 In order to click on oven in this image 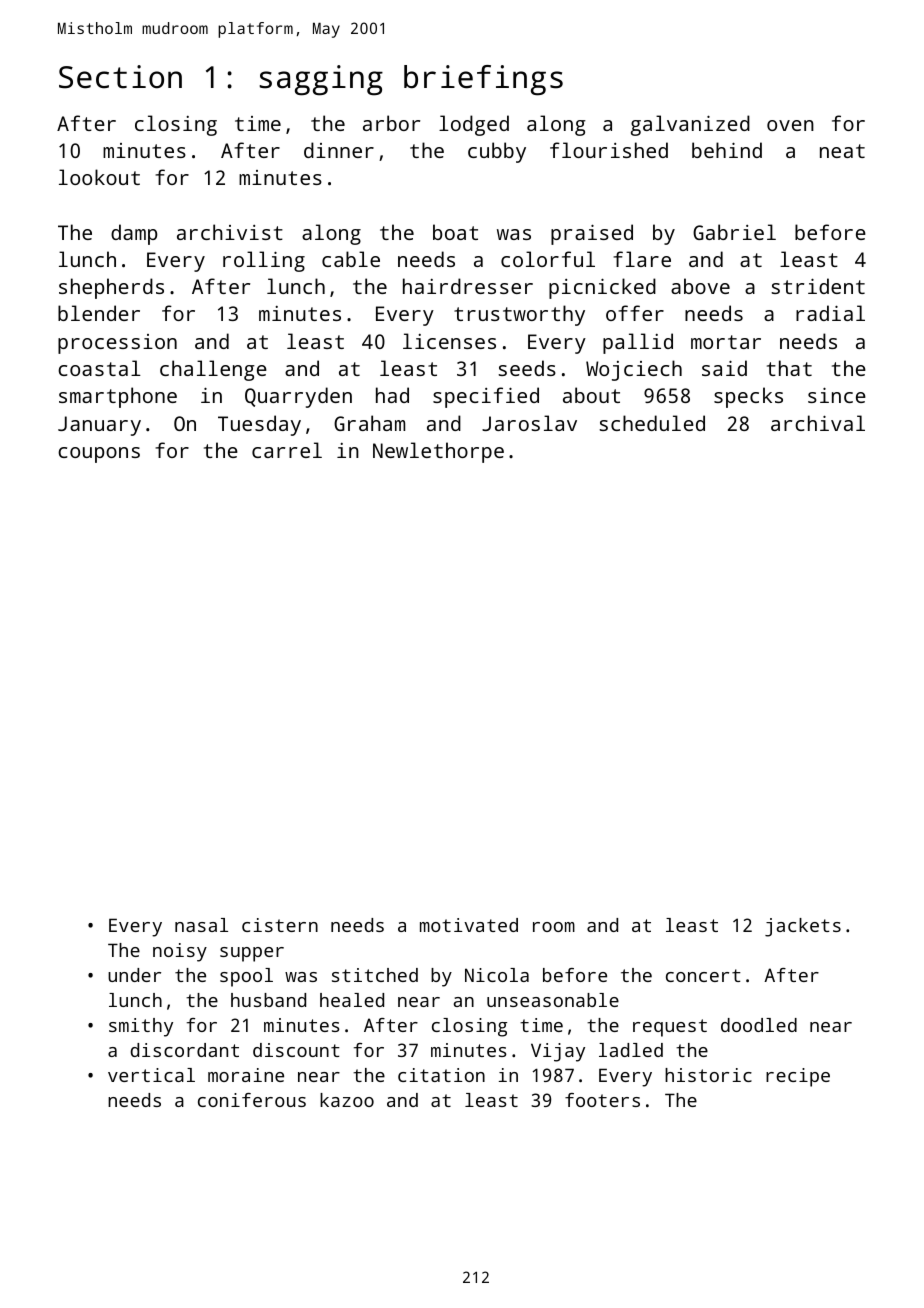, I will do `click(790, 125)`.
